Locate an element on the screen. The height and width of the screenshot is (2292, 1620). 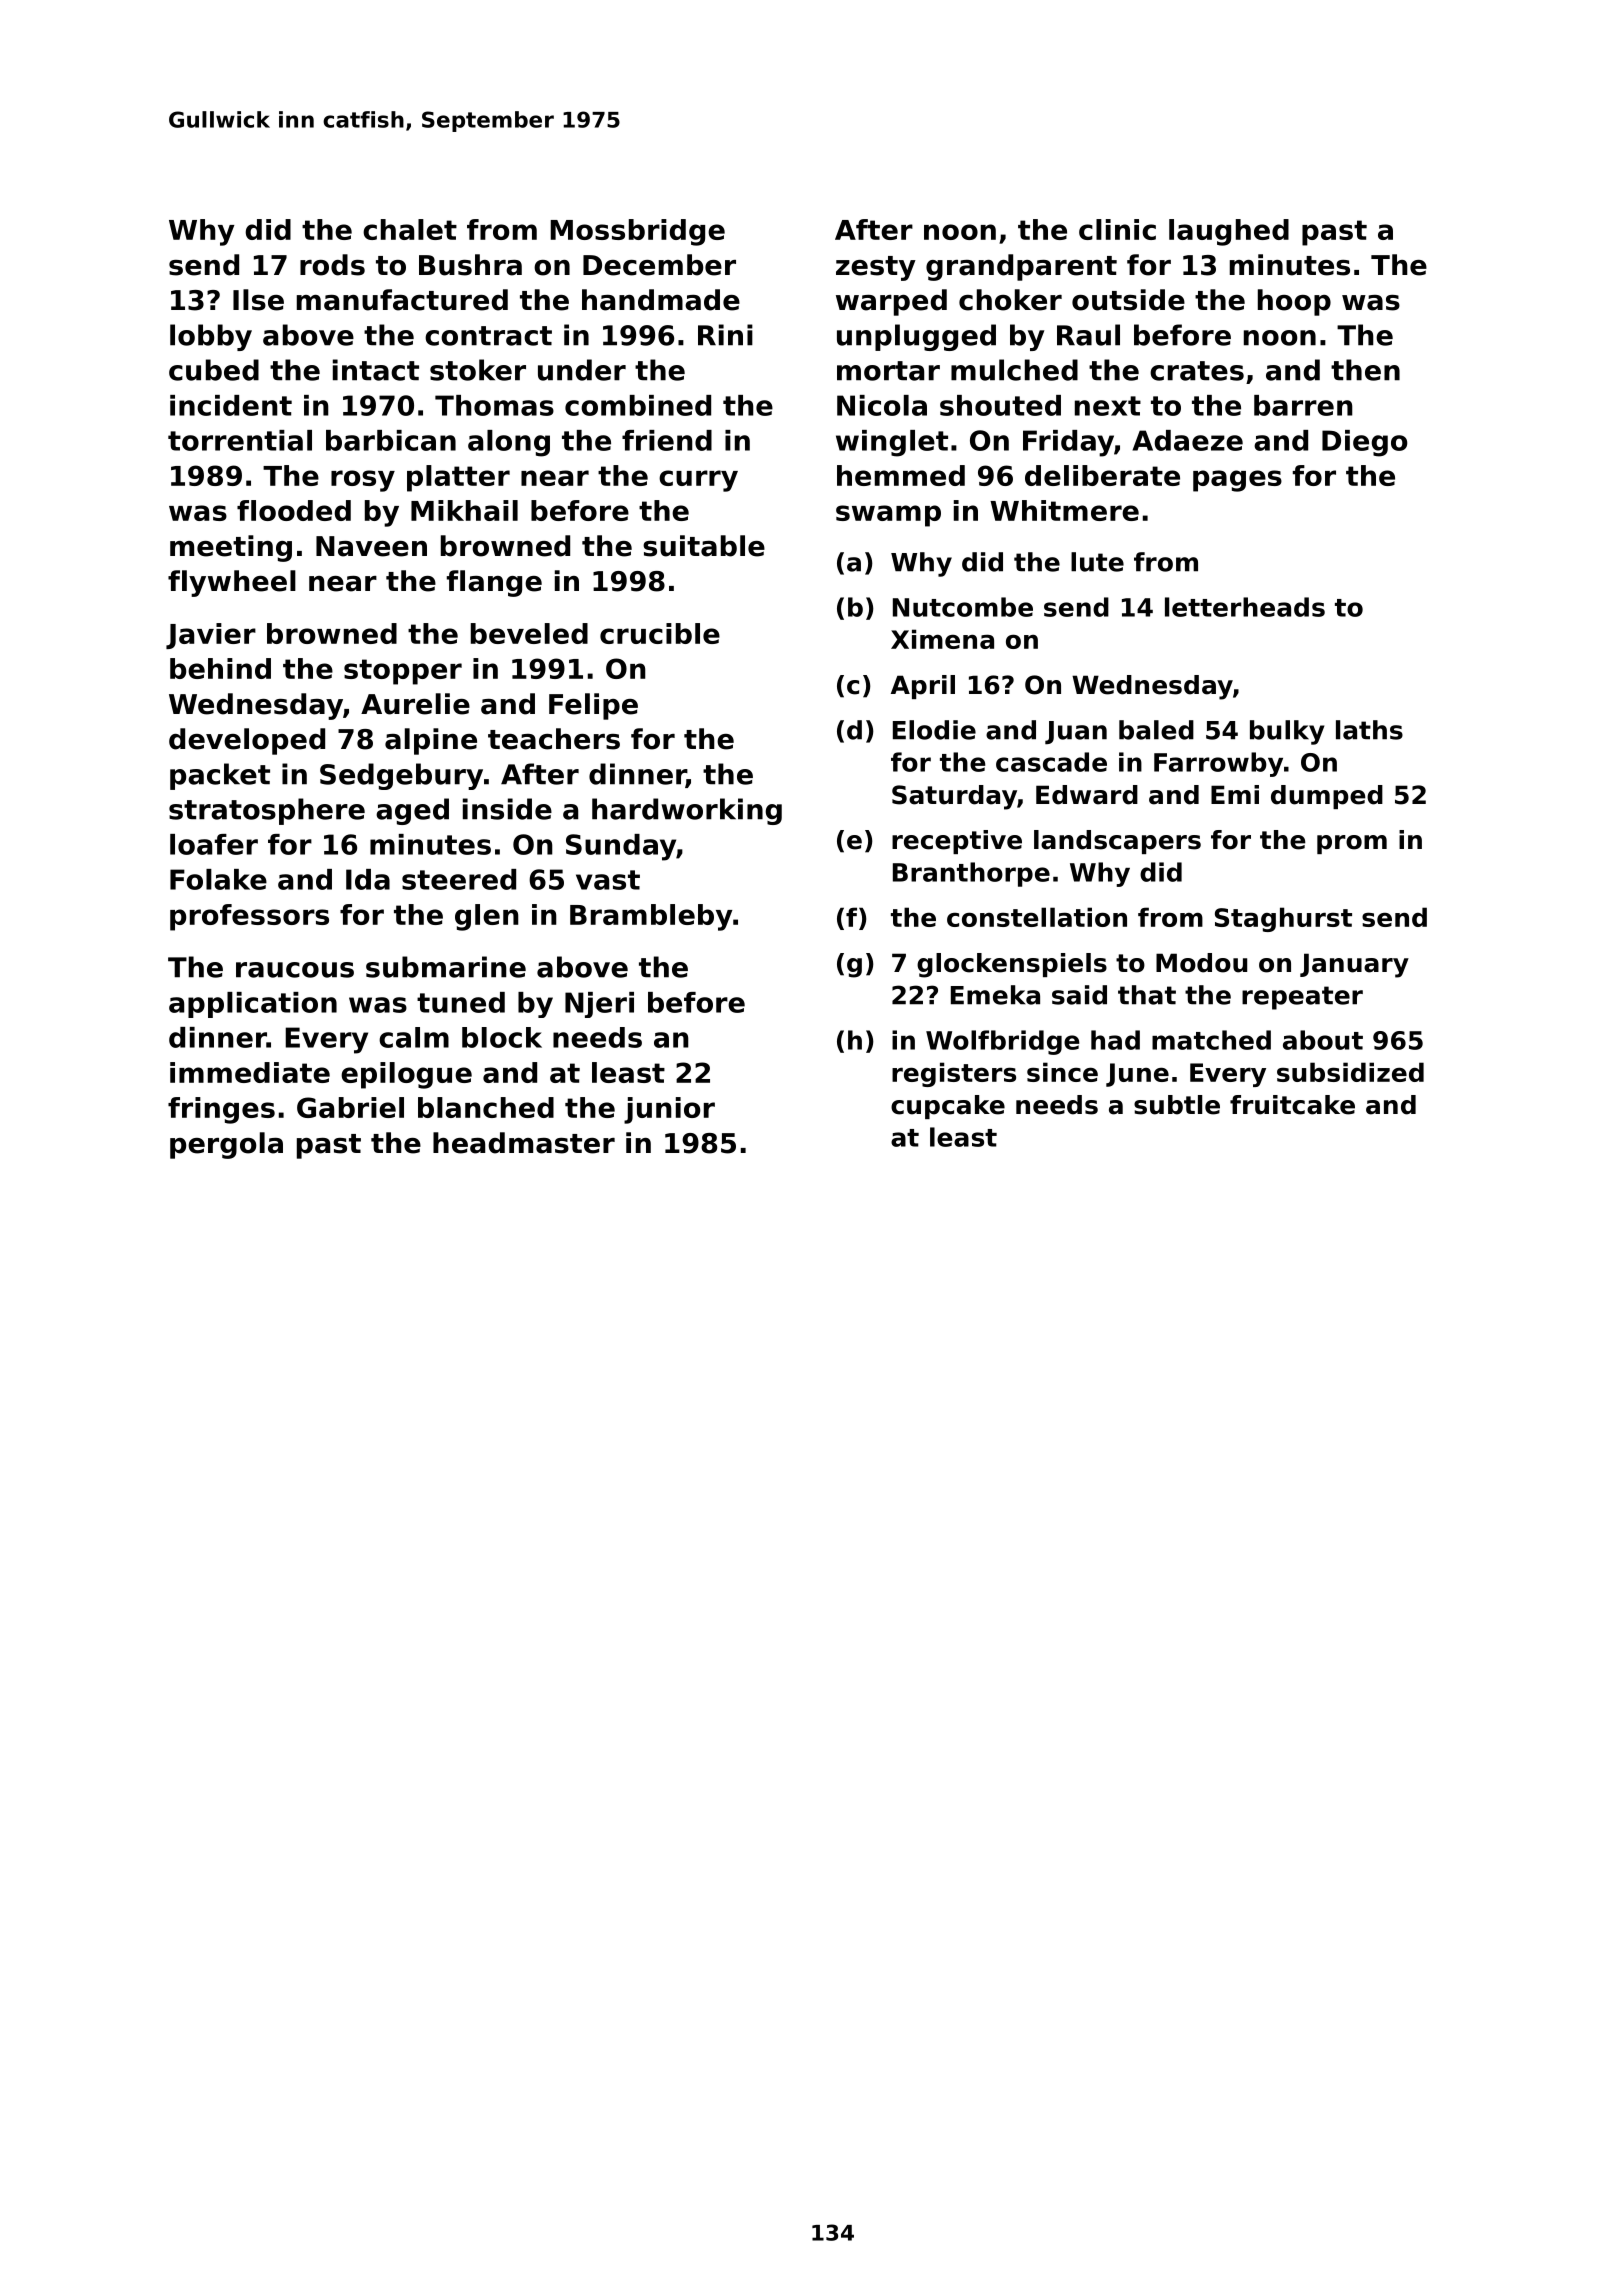
laughed is located at coordinates (1229, 232).
